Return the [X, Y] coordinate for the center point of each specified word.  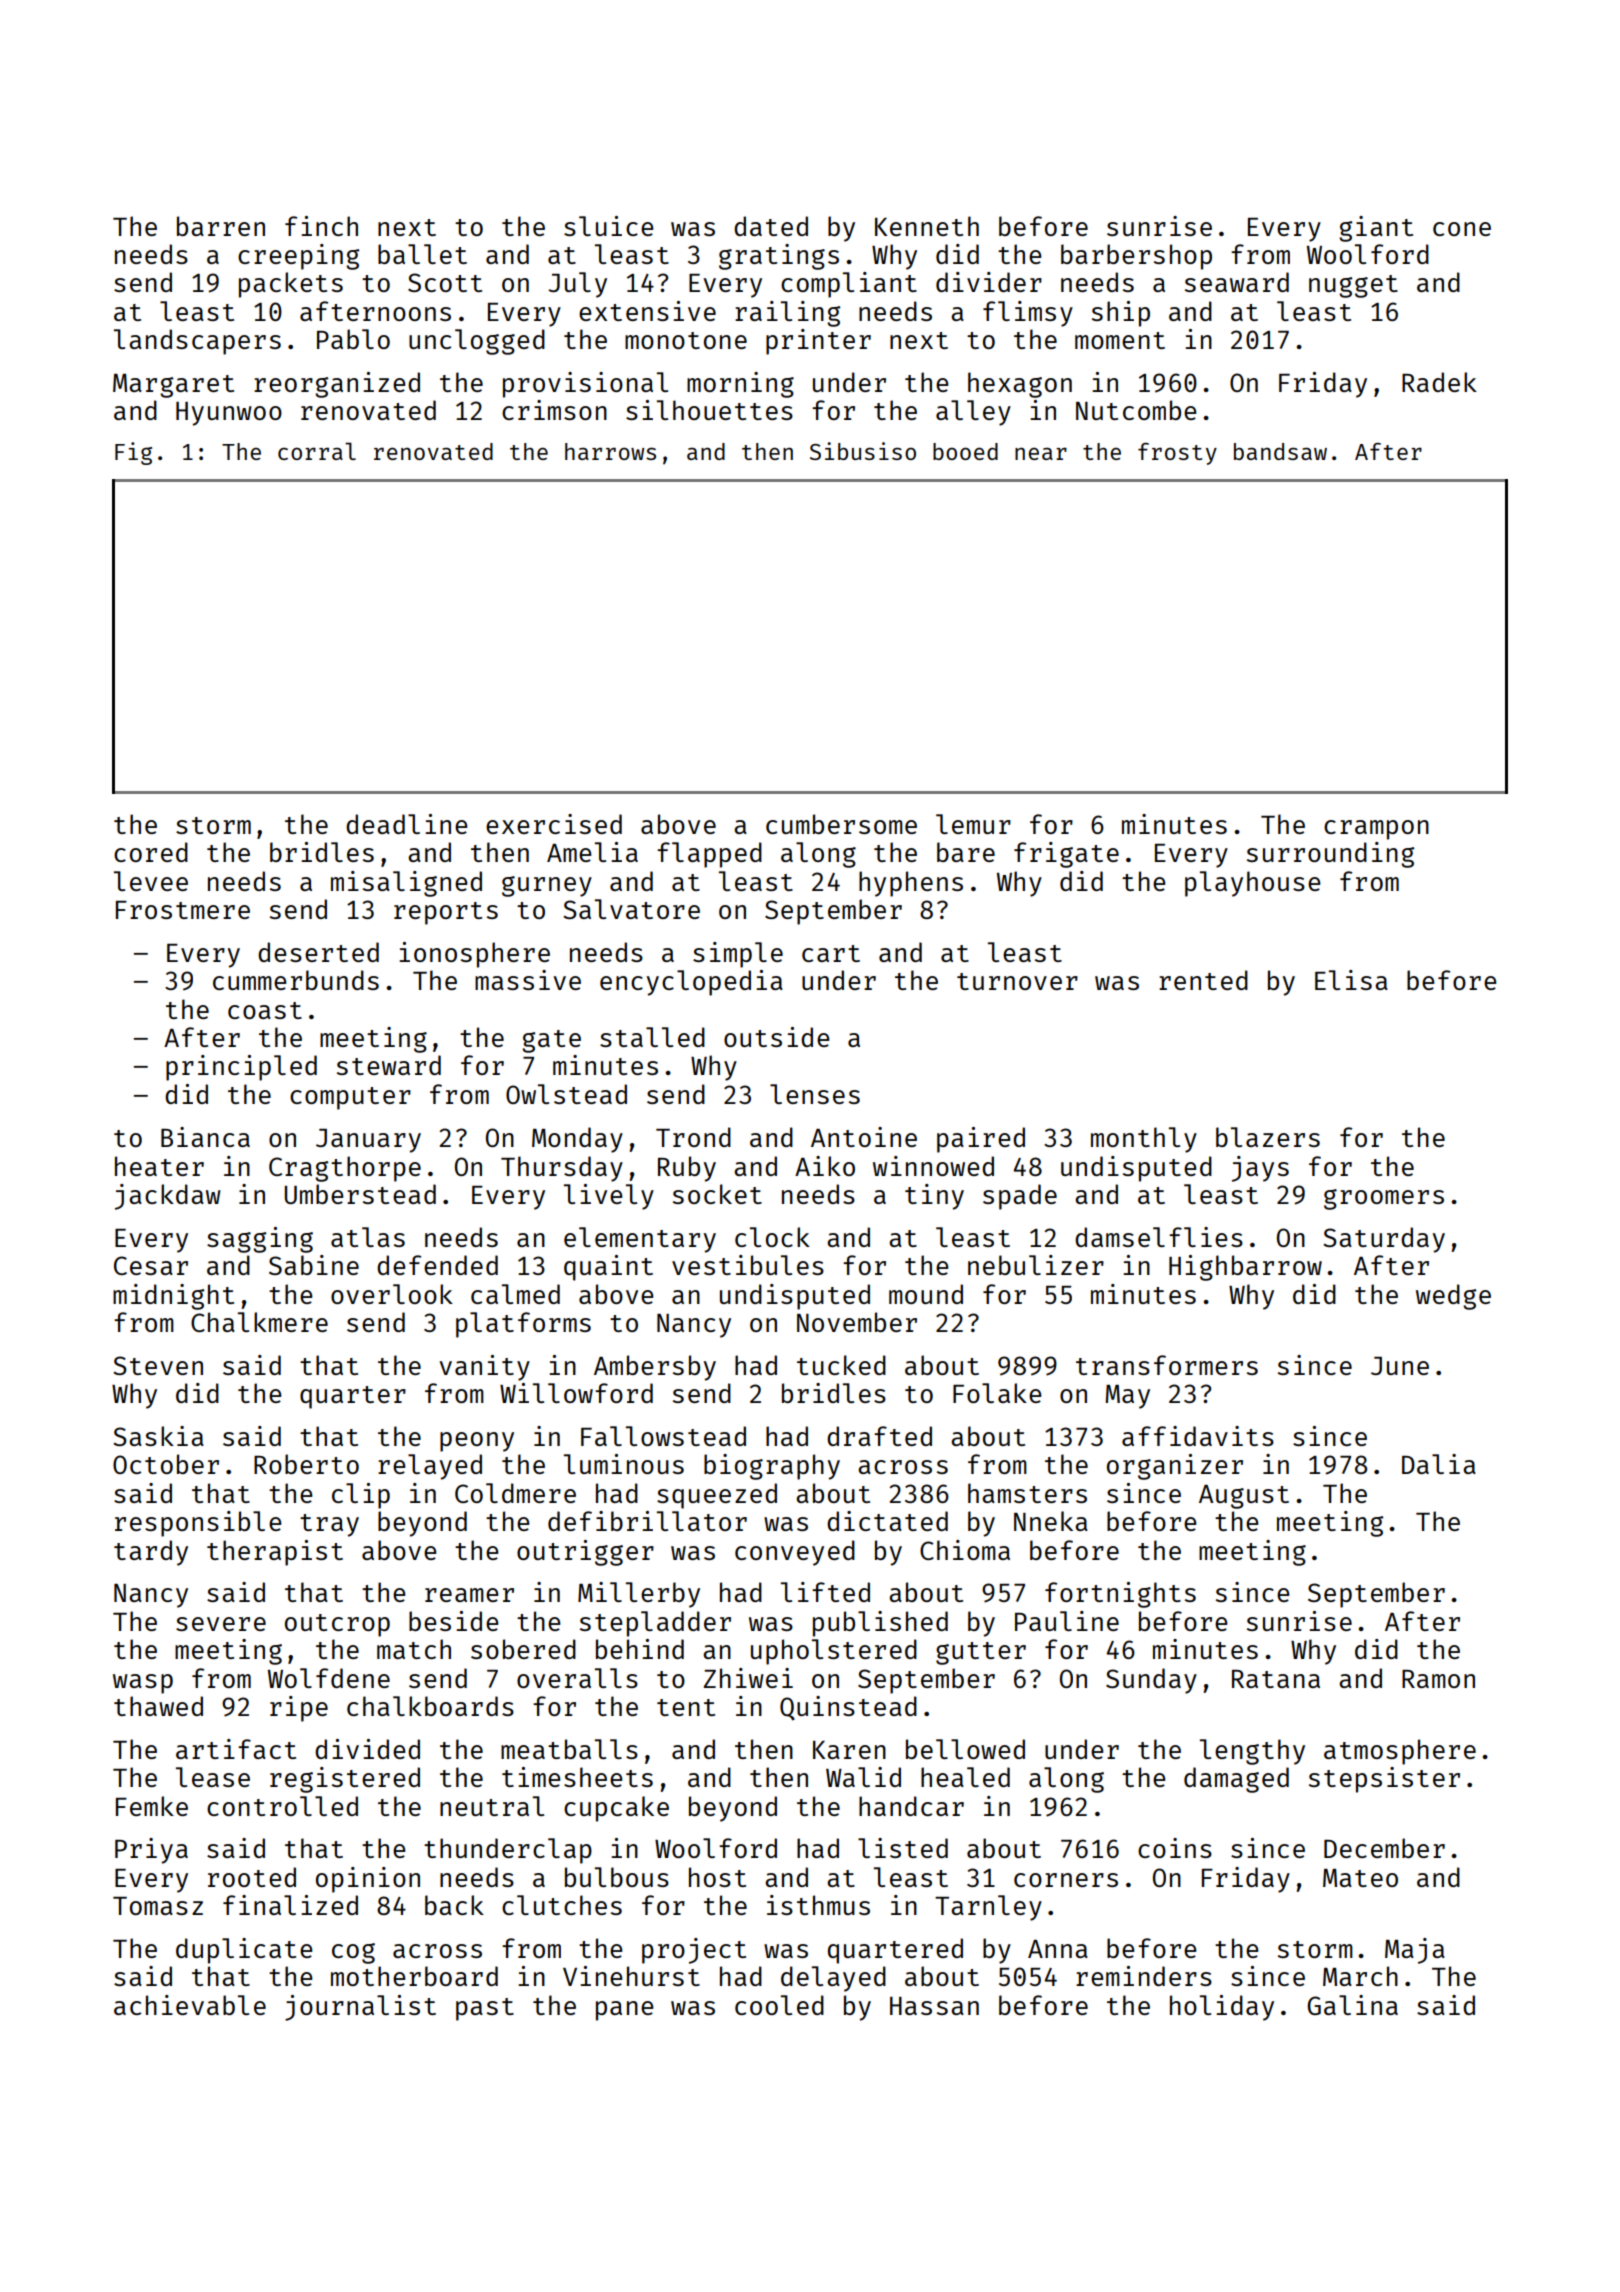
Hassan [934, 2006]
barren [221, 226]
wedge [1453, 1297]
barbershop [1136, 257]
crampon [1376, 830]
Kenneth [927, 226]
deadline [407, 824]
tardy [151, 1553]
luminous [624, 1464]
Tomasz [158, 1906]
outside [777, 1037]
